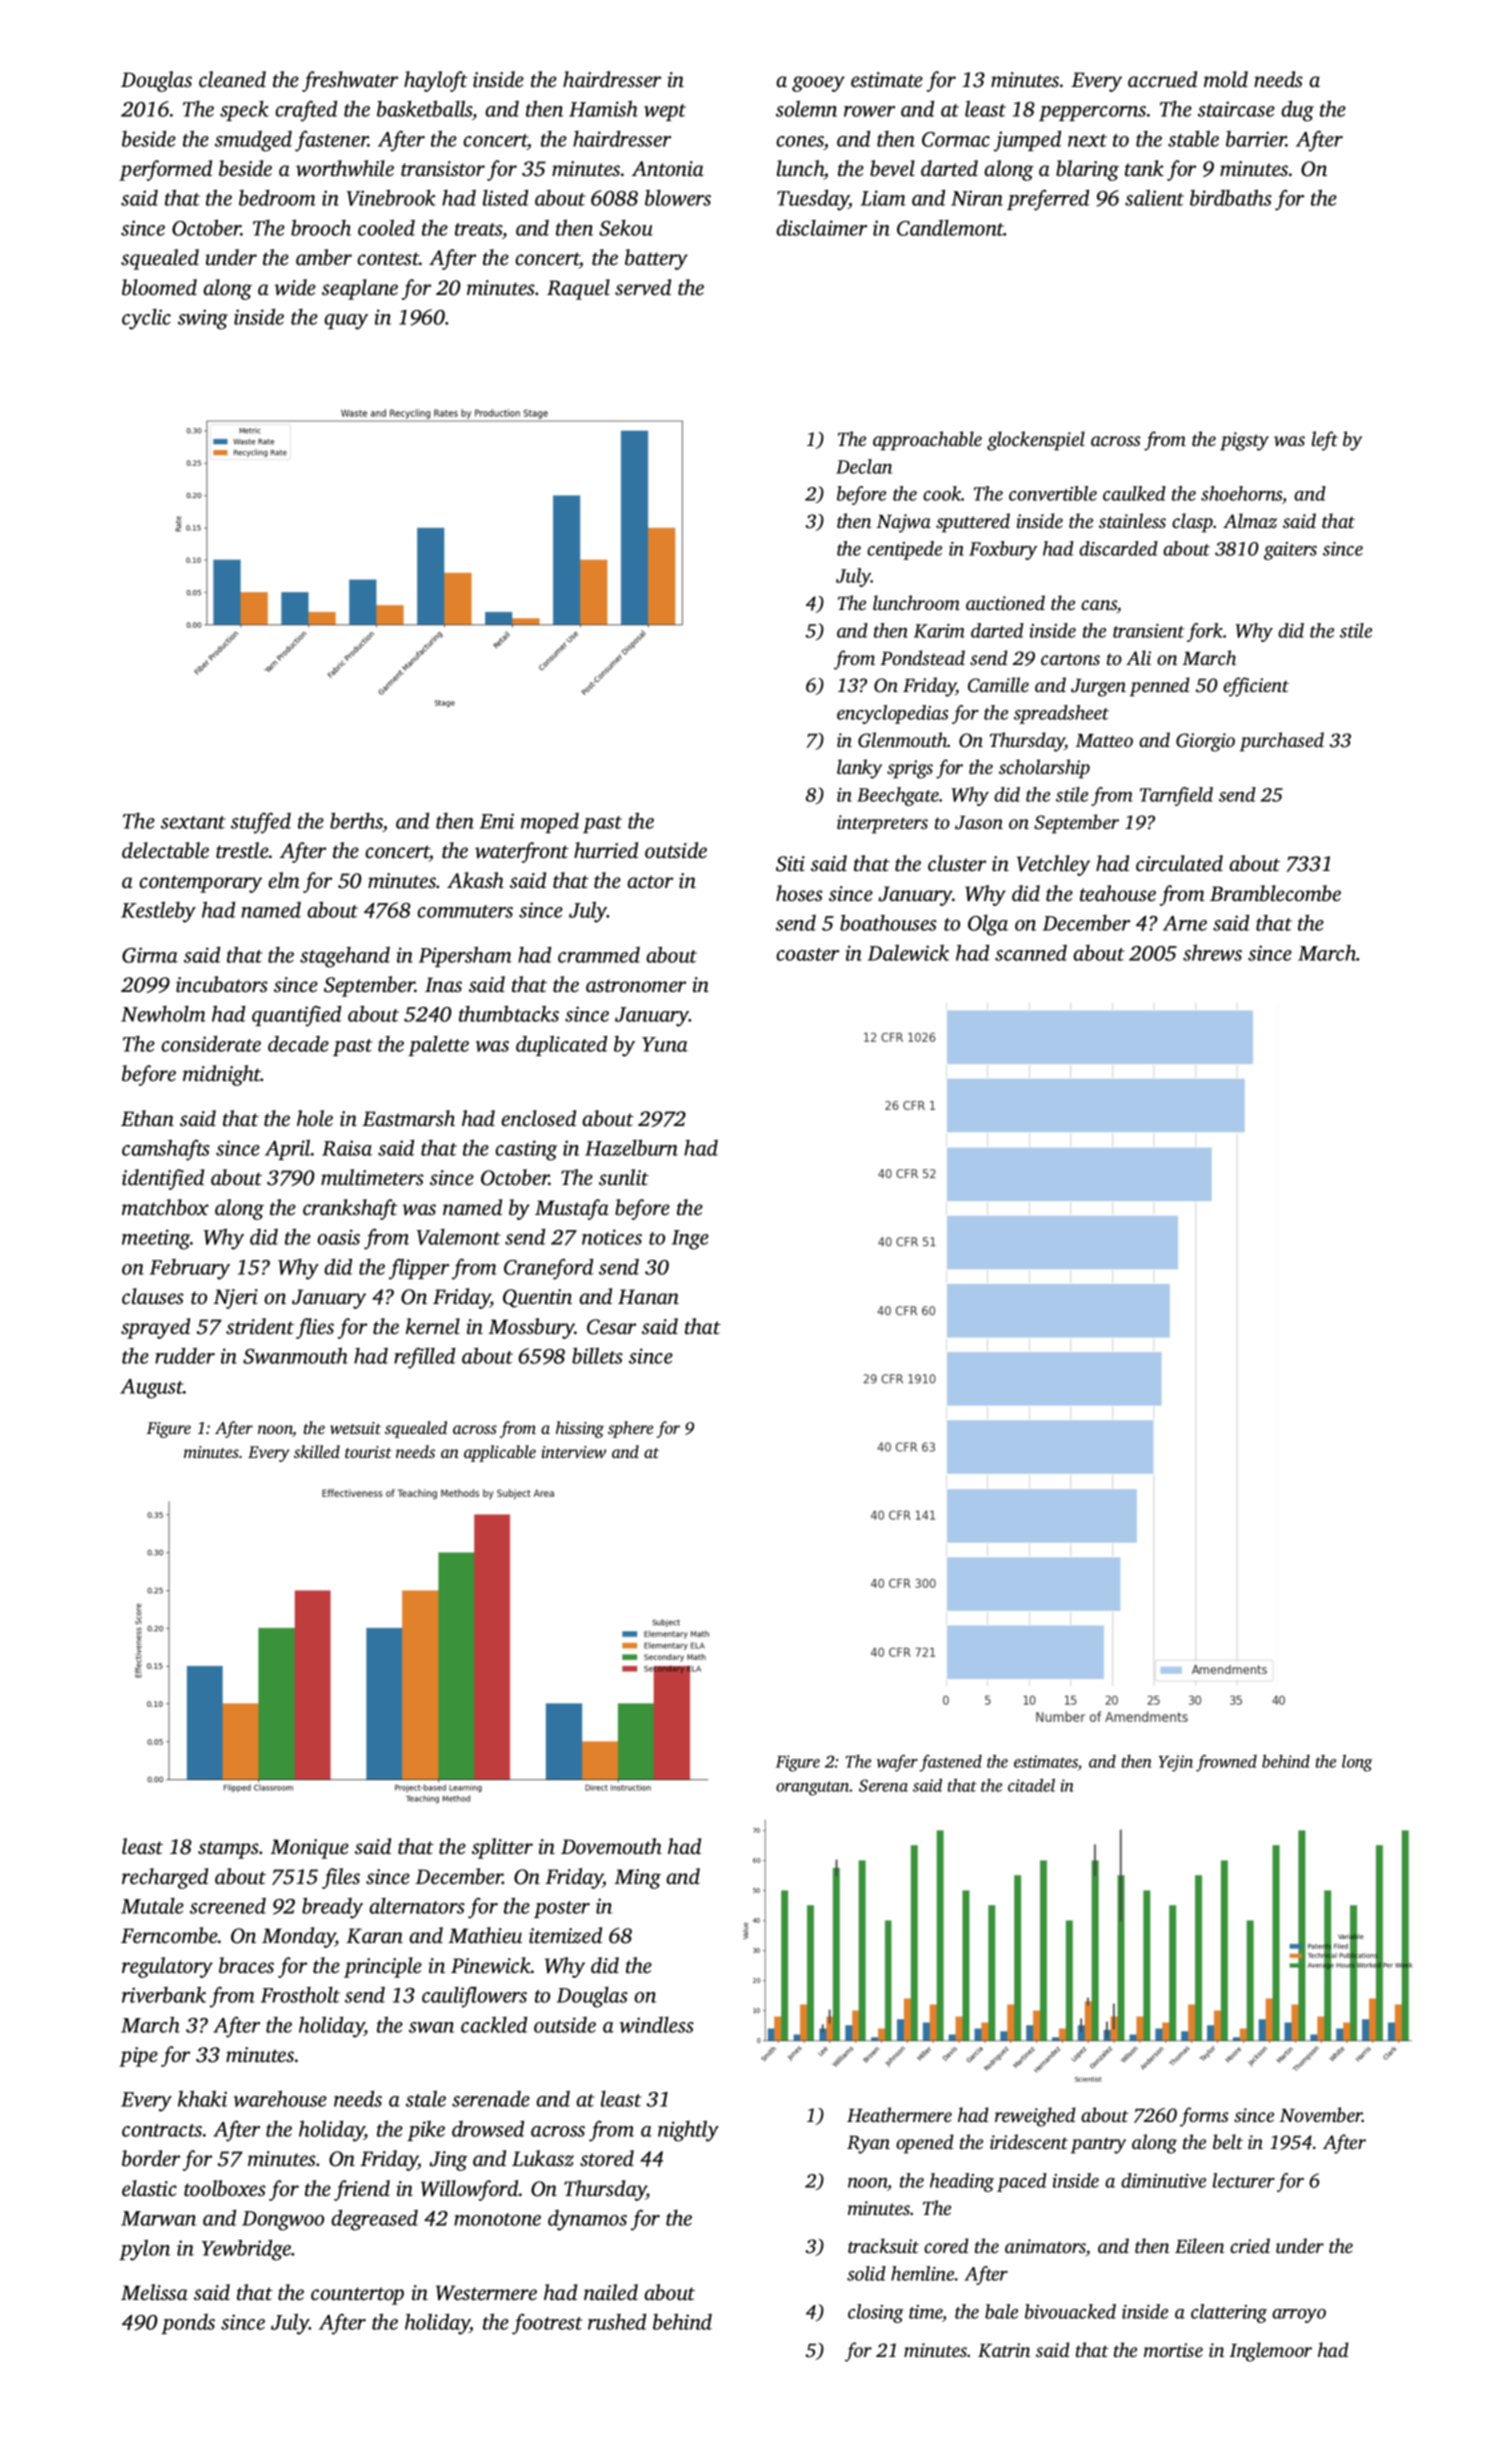 Image resolution: width=1496 pixels, height=2464 pixels. I want to click on rudder, so click(185, 1356).
